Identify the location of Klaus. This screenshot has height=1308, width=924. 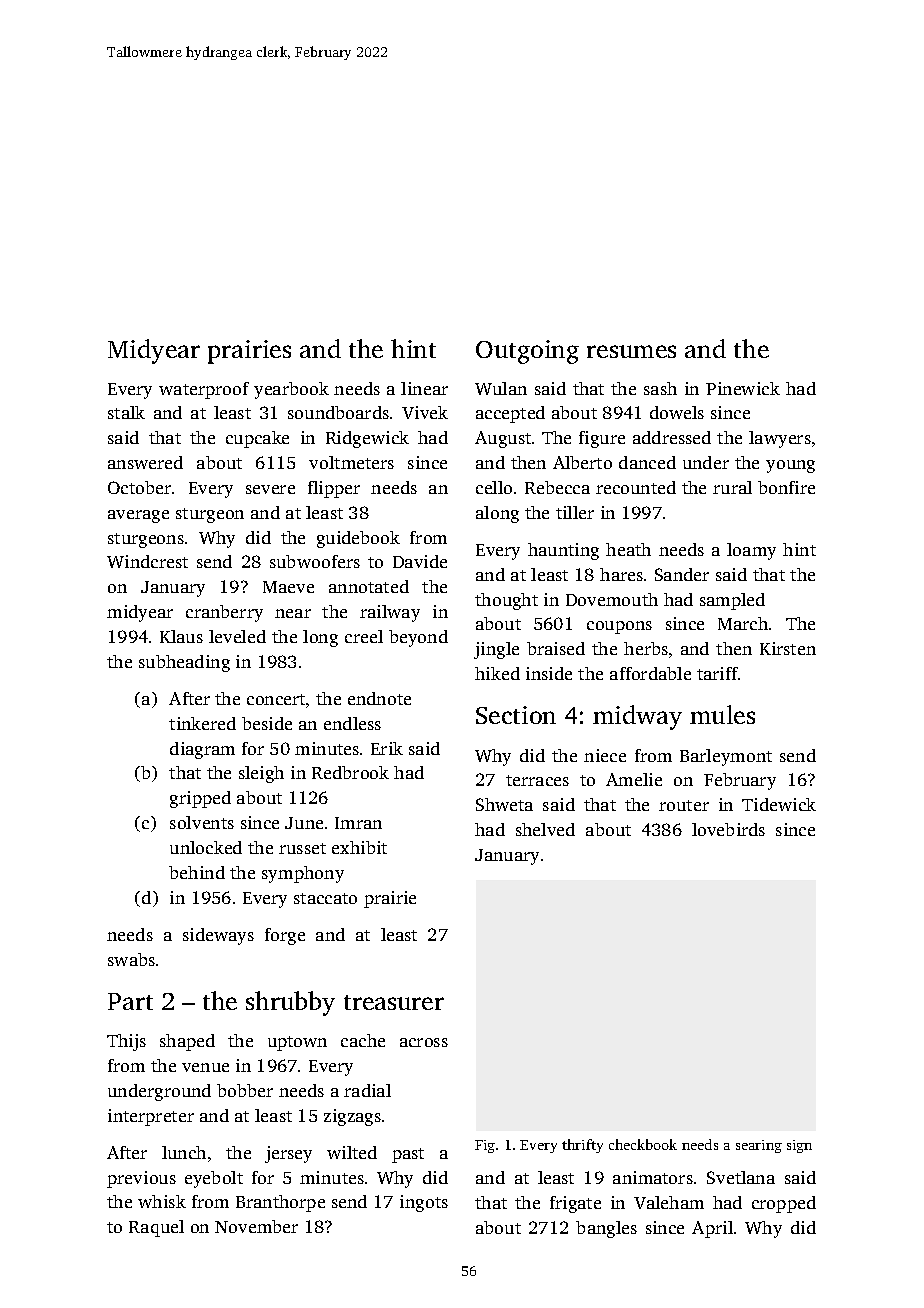
(181, 636).
